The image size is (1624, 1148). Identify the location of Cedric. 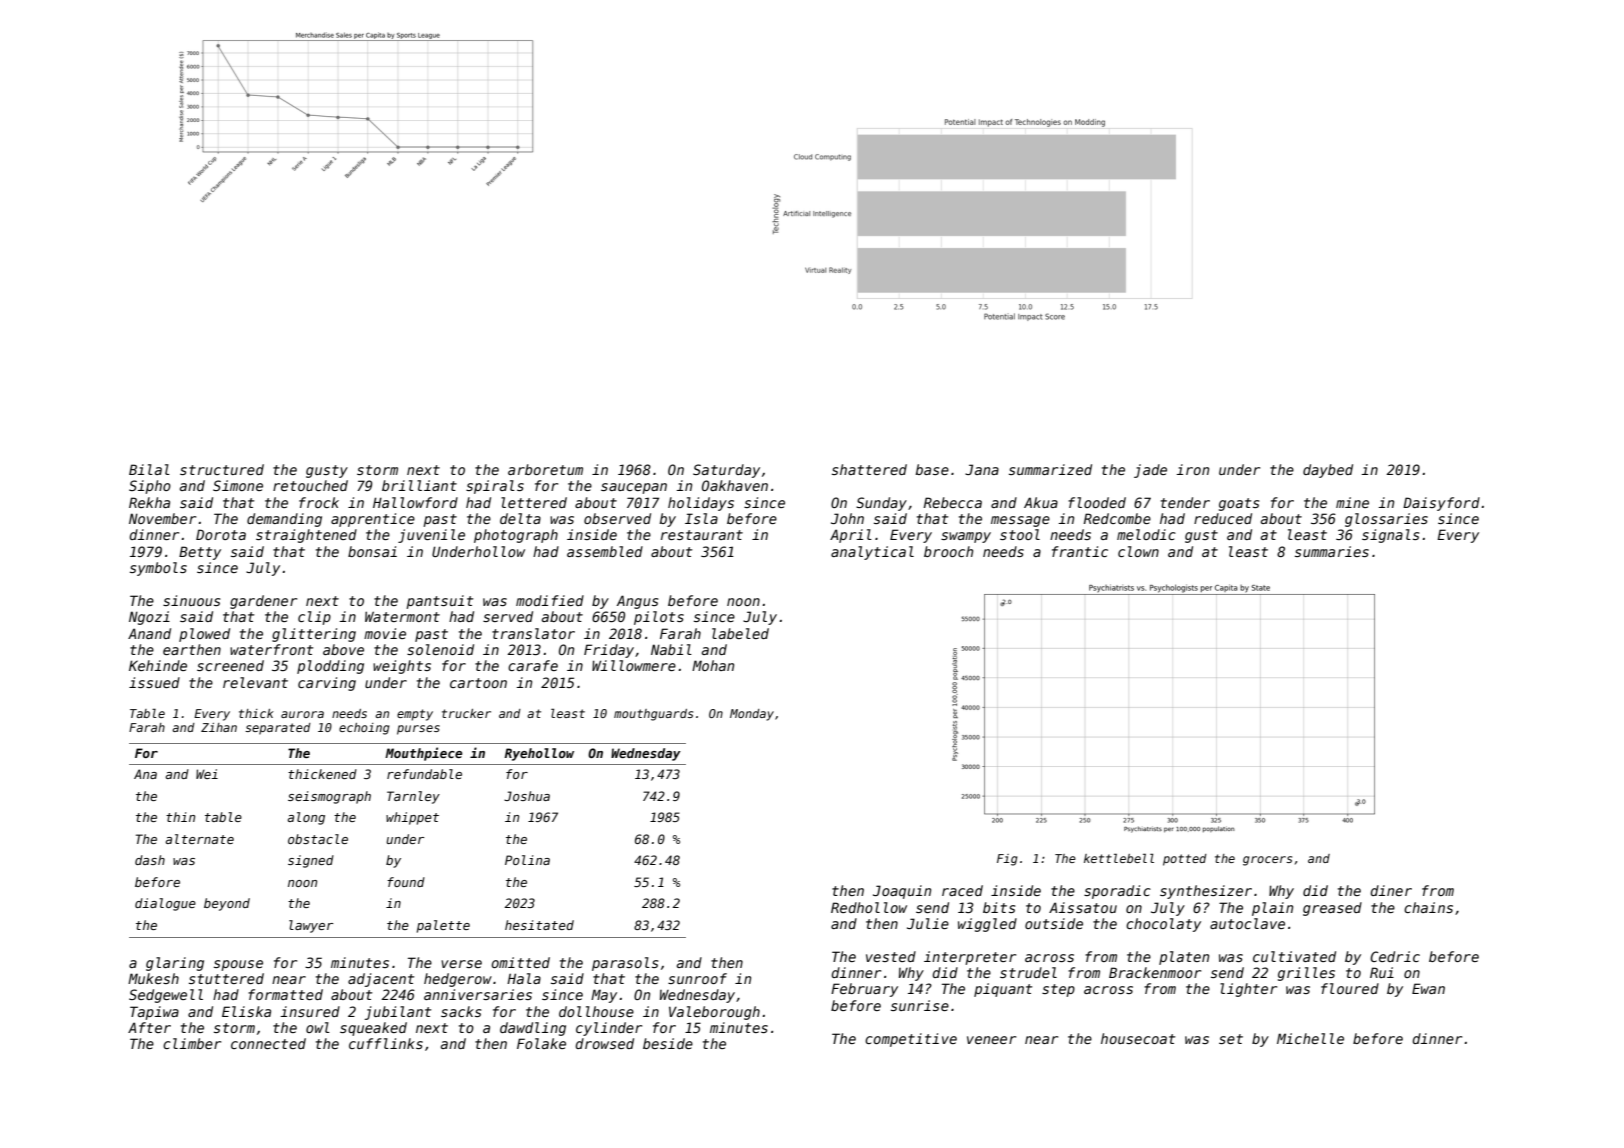
(1395, 956).
